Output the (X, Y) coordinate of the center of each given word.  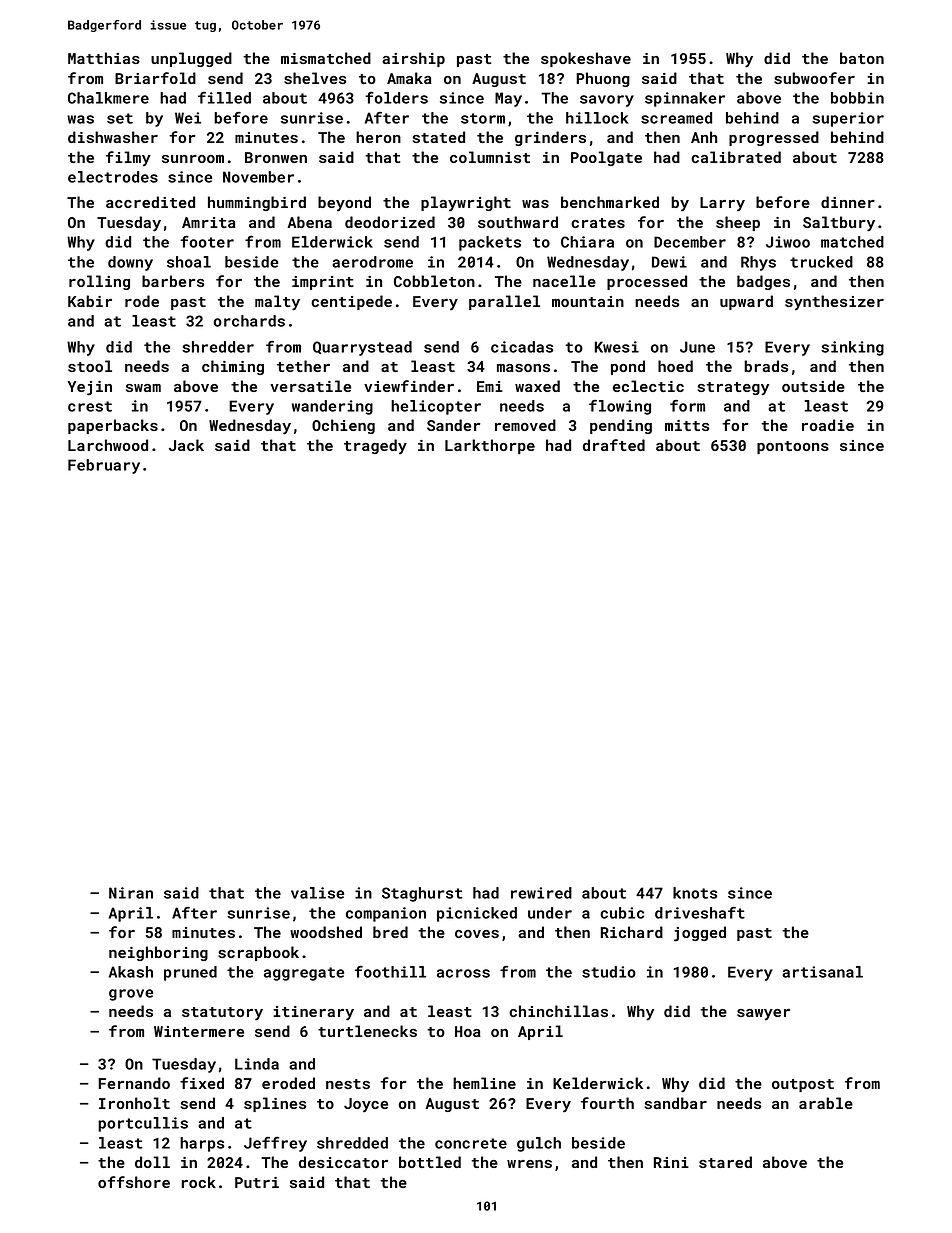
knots (695, 893)
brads (766, 366)
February (104, 466)
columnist (490, 157)
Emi (490, 386)
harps (202, 1144)
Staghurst (422, 894)
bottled (430, 1162)
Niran (131, 893)
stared (725, 1162)
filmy (128, 158)
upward (746, 302)
